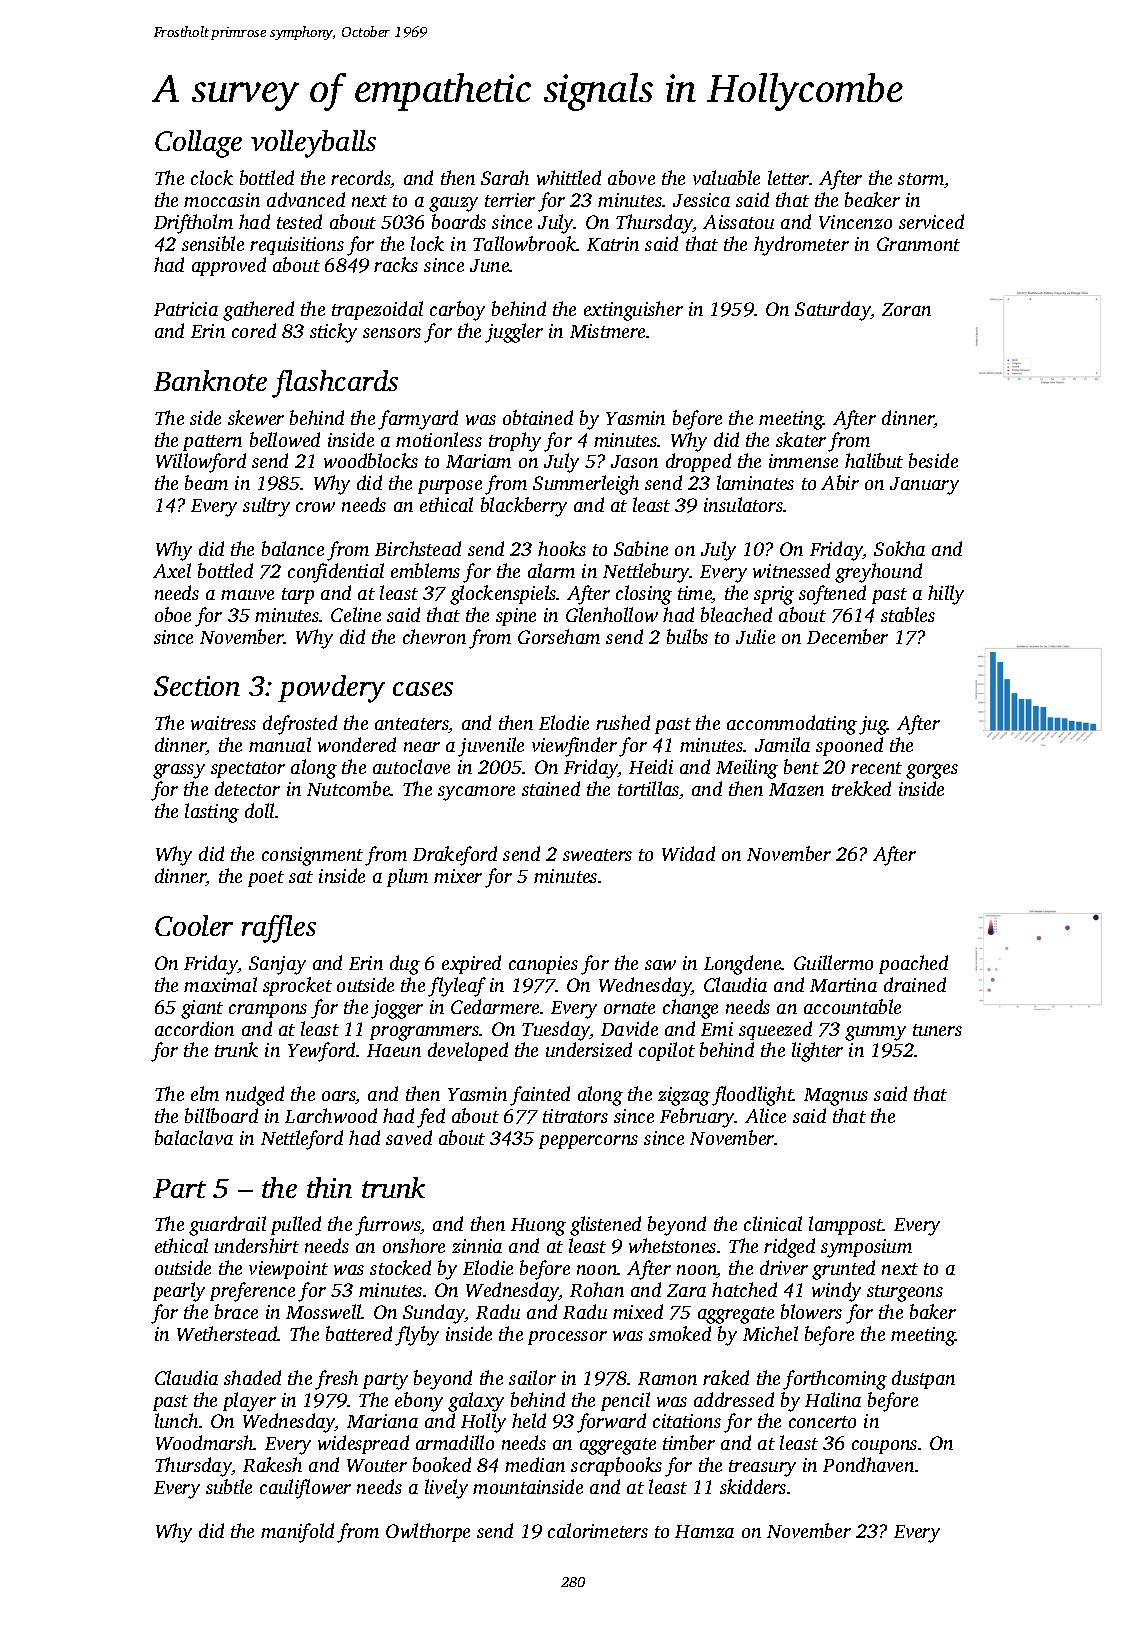 This document has width=1122, height=1626. What do you see at coordinates (921, 180) in the document?
I see `storm` at bounding box center [921, 180].
